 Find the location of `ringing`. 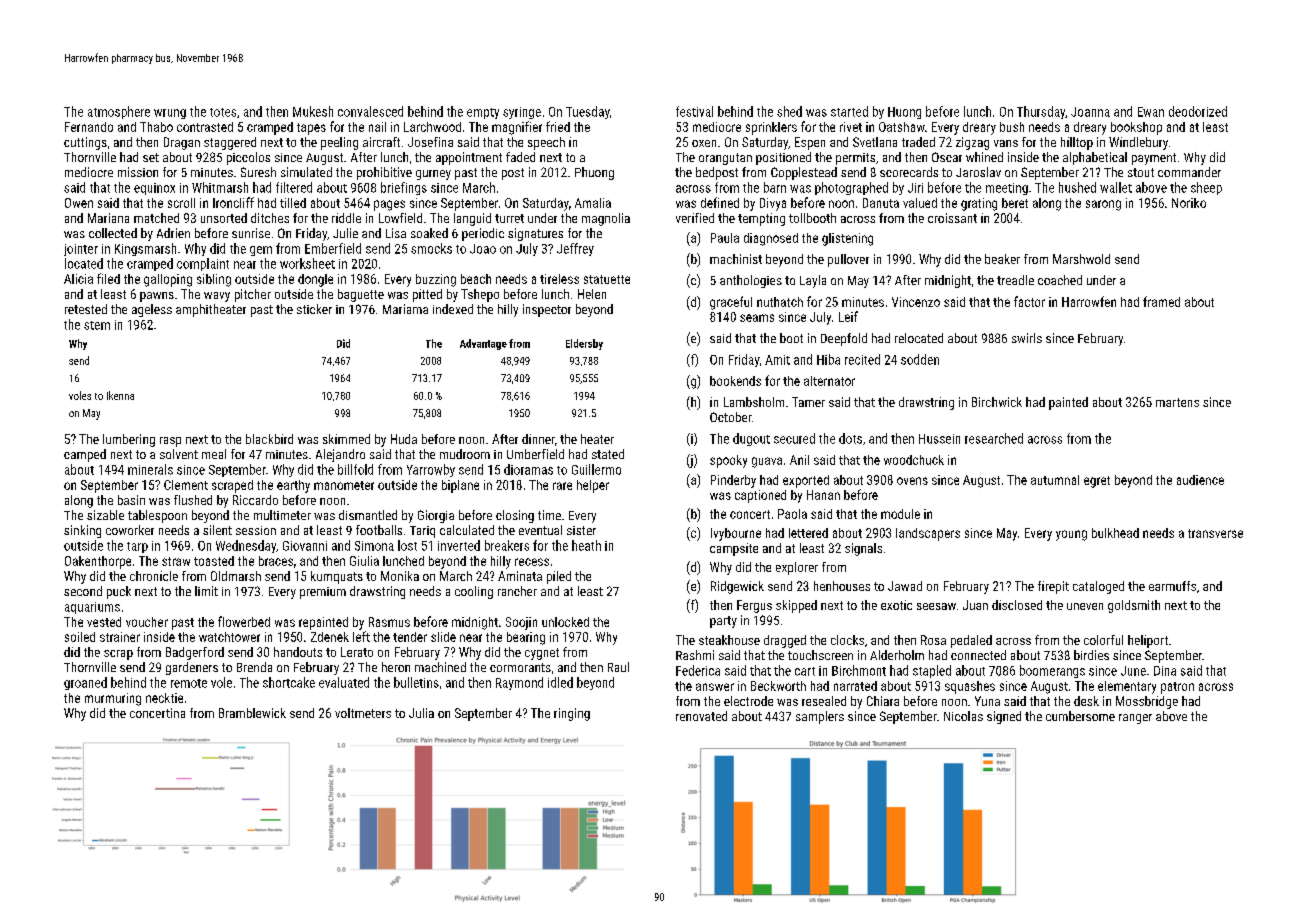

ringing is located at coordinates (572, 714).
